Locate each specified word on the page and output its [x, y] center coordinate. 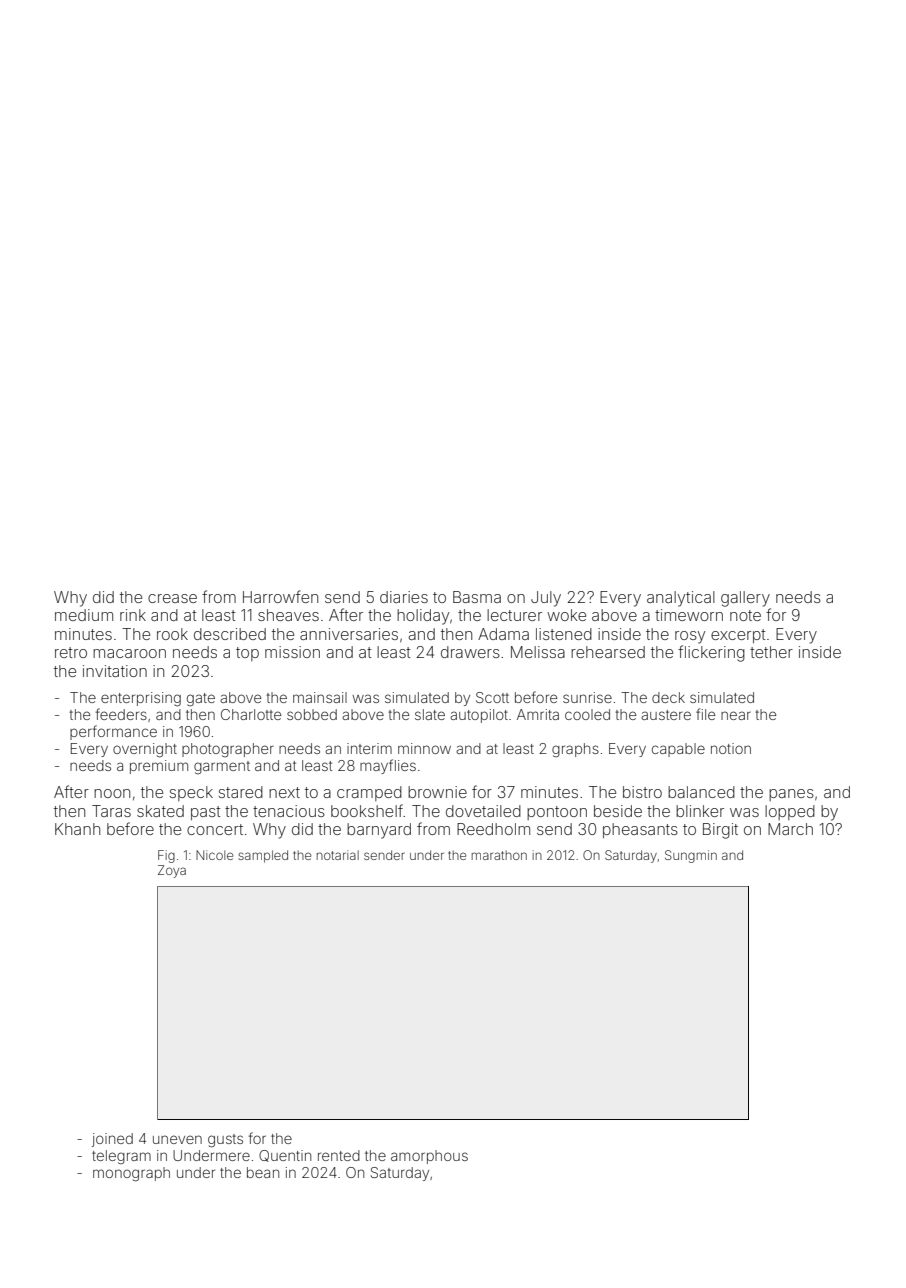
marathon [499, 855]
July [546, 599]
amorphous [429, 1157]
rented [339, 1155]
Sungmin [691, 856]
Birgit [720, 831]
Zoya [172, 871]
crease [172, 598]
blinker [700, 811]
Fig [166, 856]
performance [113, 732]
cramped [369, 793]
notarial [338, 855]
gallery [745, 599]
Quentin [285, 1156]
